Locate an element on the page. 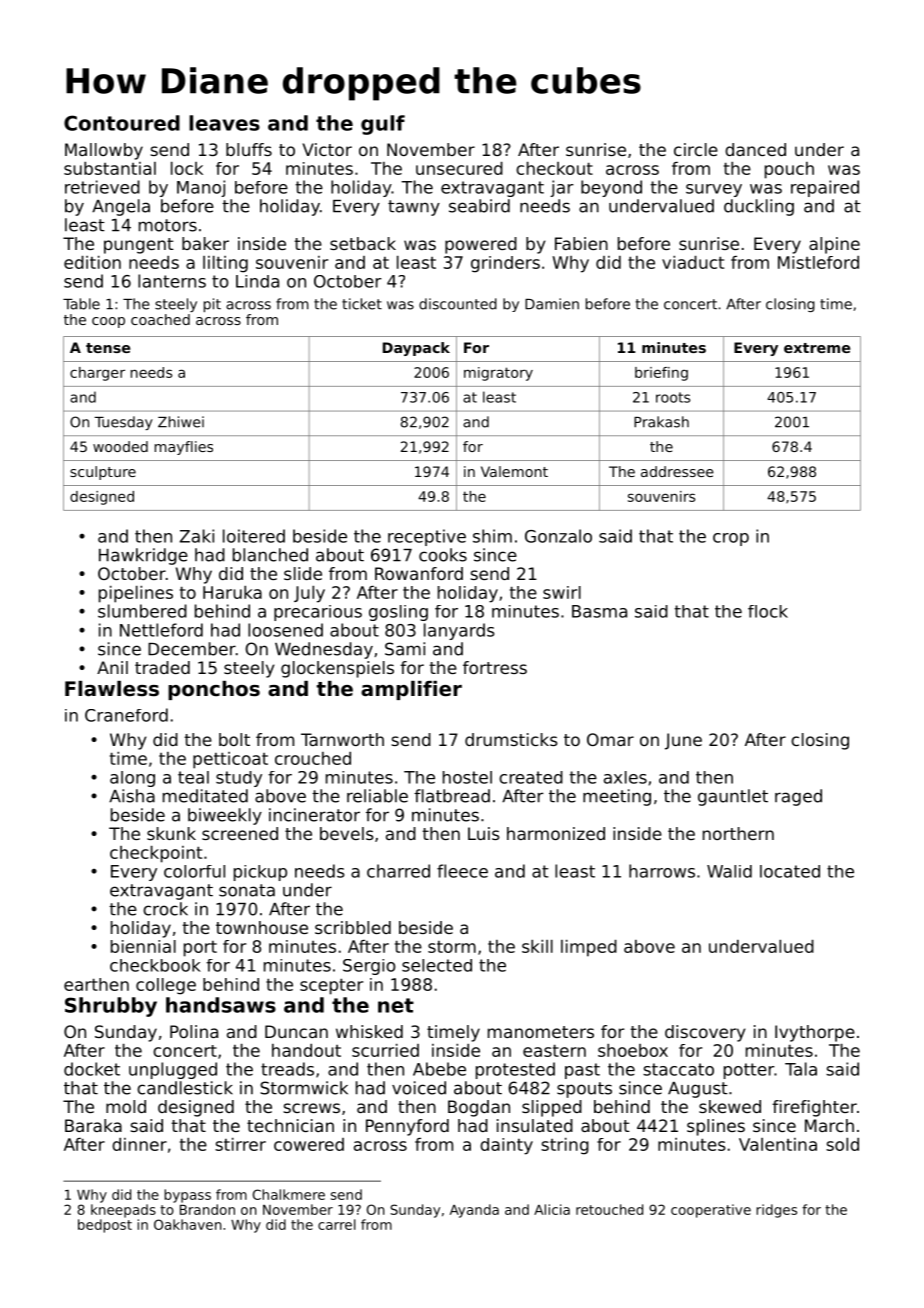 The height and width of the page is (1308, 924). slide is located at coordinates (303, 573).
